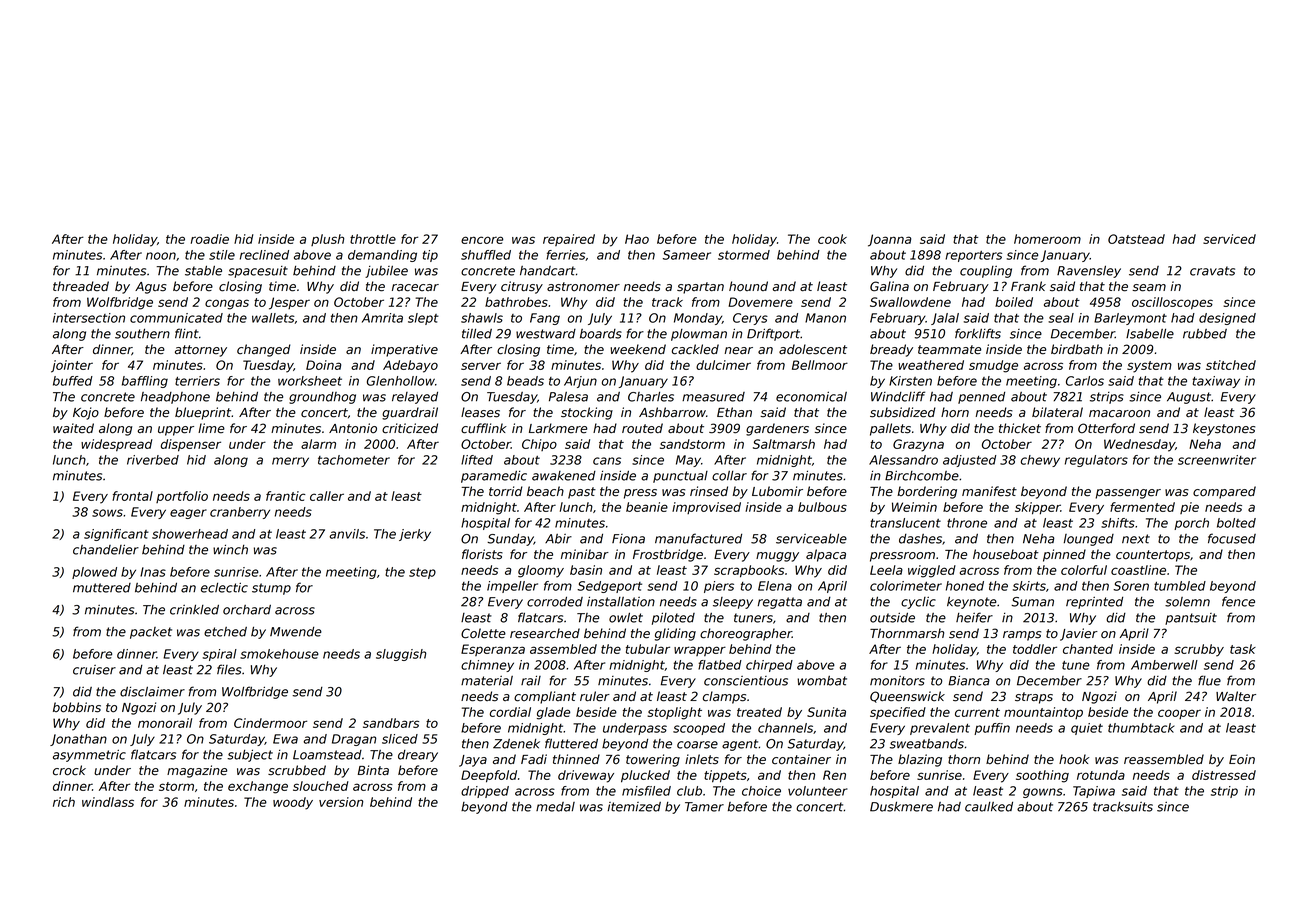 This screenshot has height=924, width=1308. Describe the element at coordinates (522, 287) in the screenshot. I see `citrusy` at that location.
